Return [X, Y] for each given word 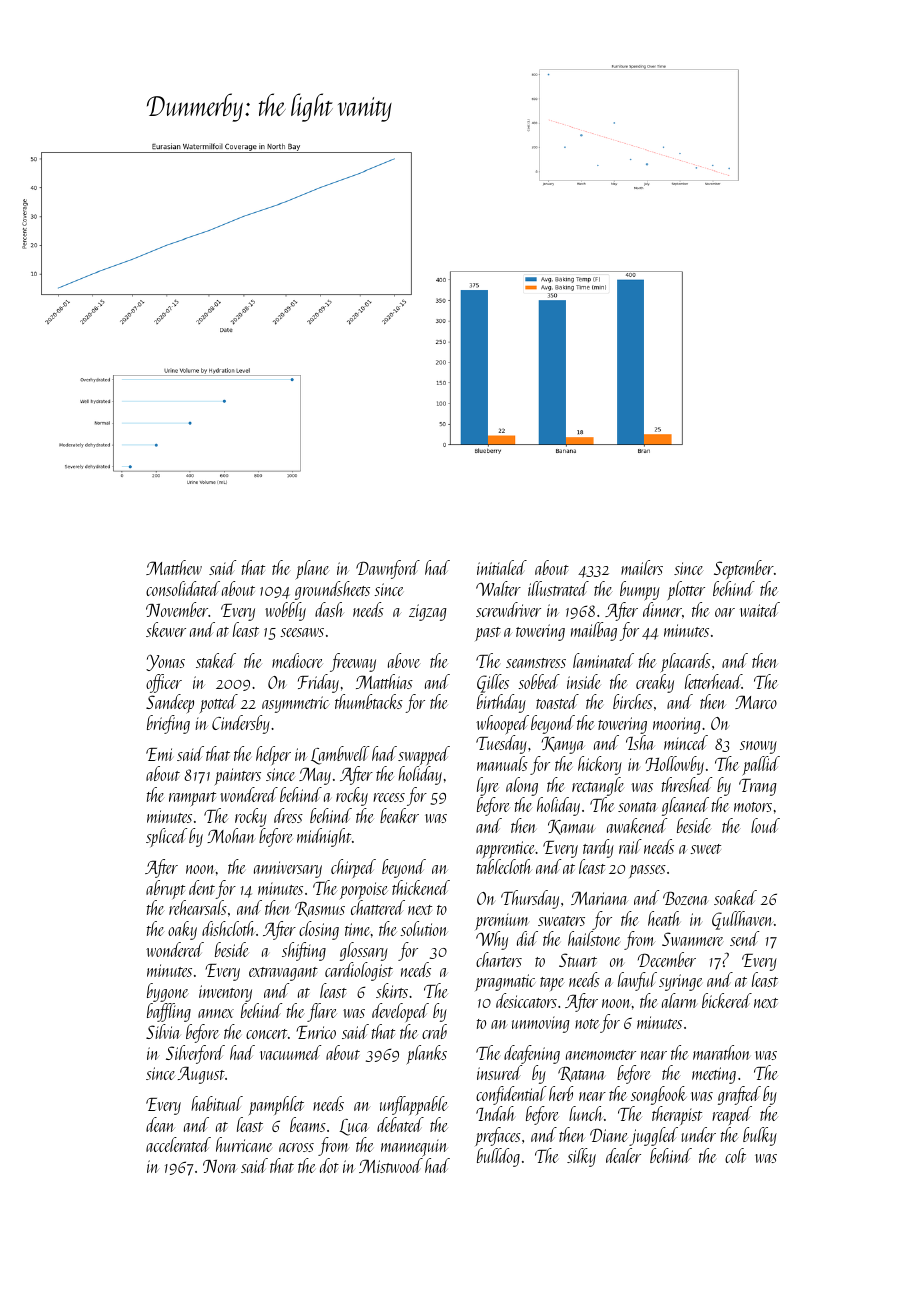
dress [288, 815]
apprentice [506, 849]
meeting [714, 1075]
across [296, 1147]
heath [664, 918]
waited [760, 609]
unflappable [414, 1105]
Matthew [174, 567]
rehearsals [198, 907]
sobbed [539, 681]
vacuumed [290, 1052]
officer [164, 683]
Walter [498, 588]
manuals [502, 763]
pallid [761, 766]
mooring [676, 725]
